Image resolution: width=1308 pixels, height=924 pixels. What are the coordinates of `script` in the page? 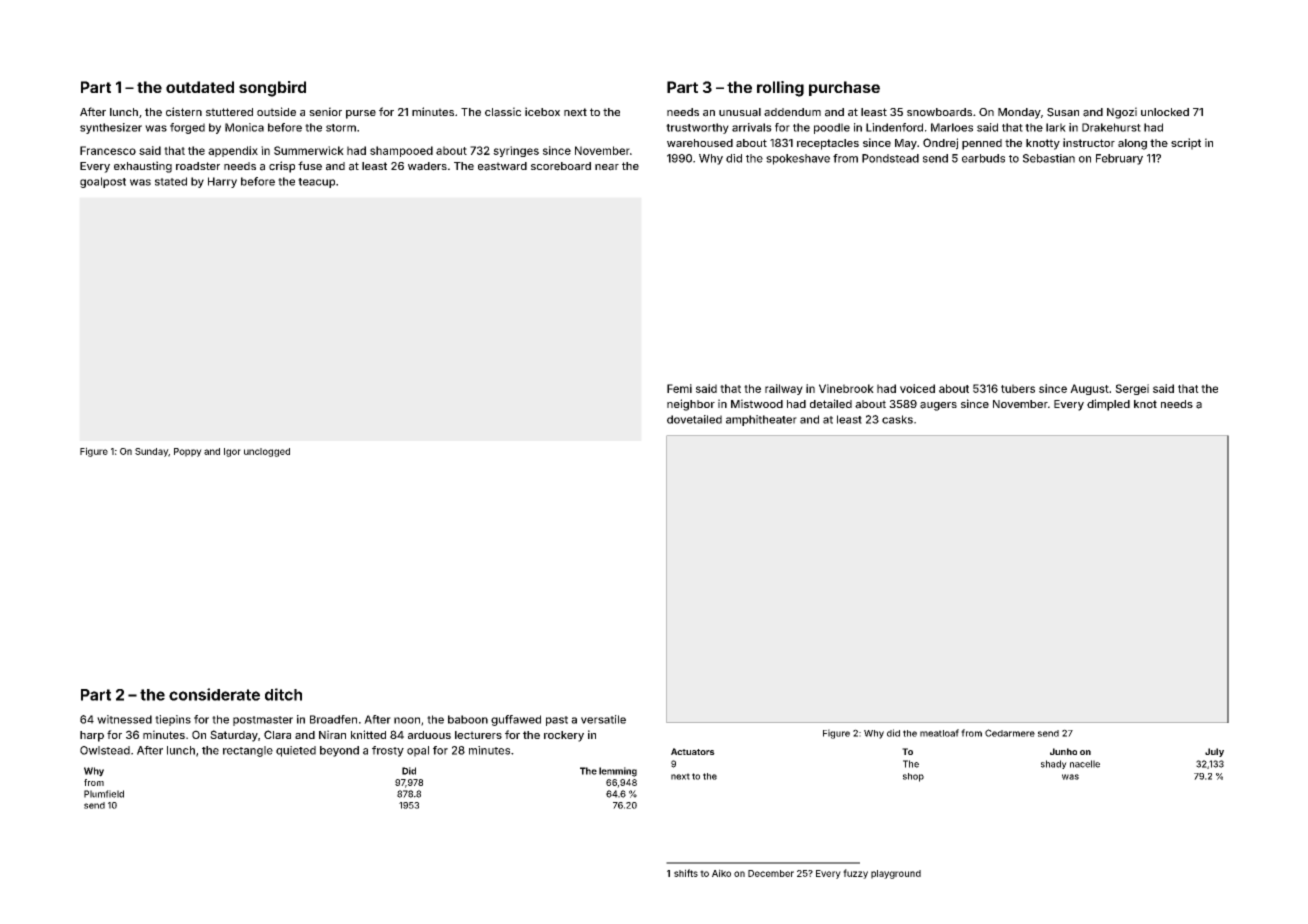 It's located at (1186, 144).
